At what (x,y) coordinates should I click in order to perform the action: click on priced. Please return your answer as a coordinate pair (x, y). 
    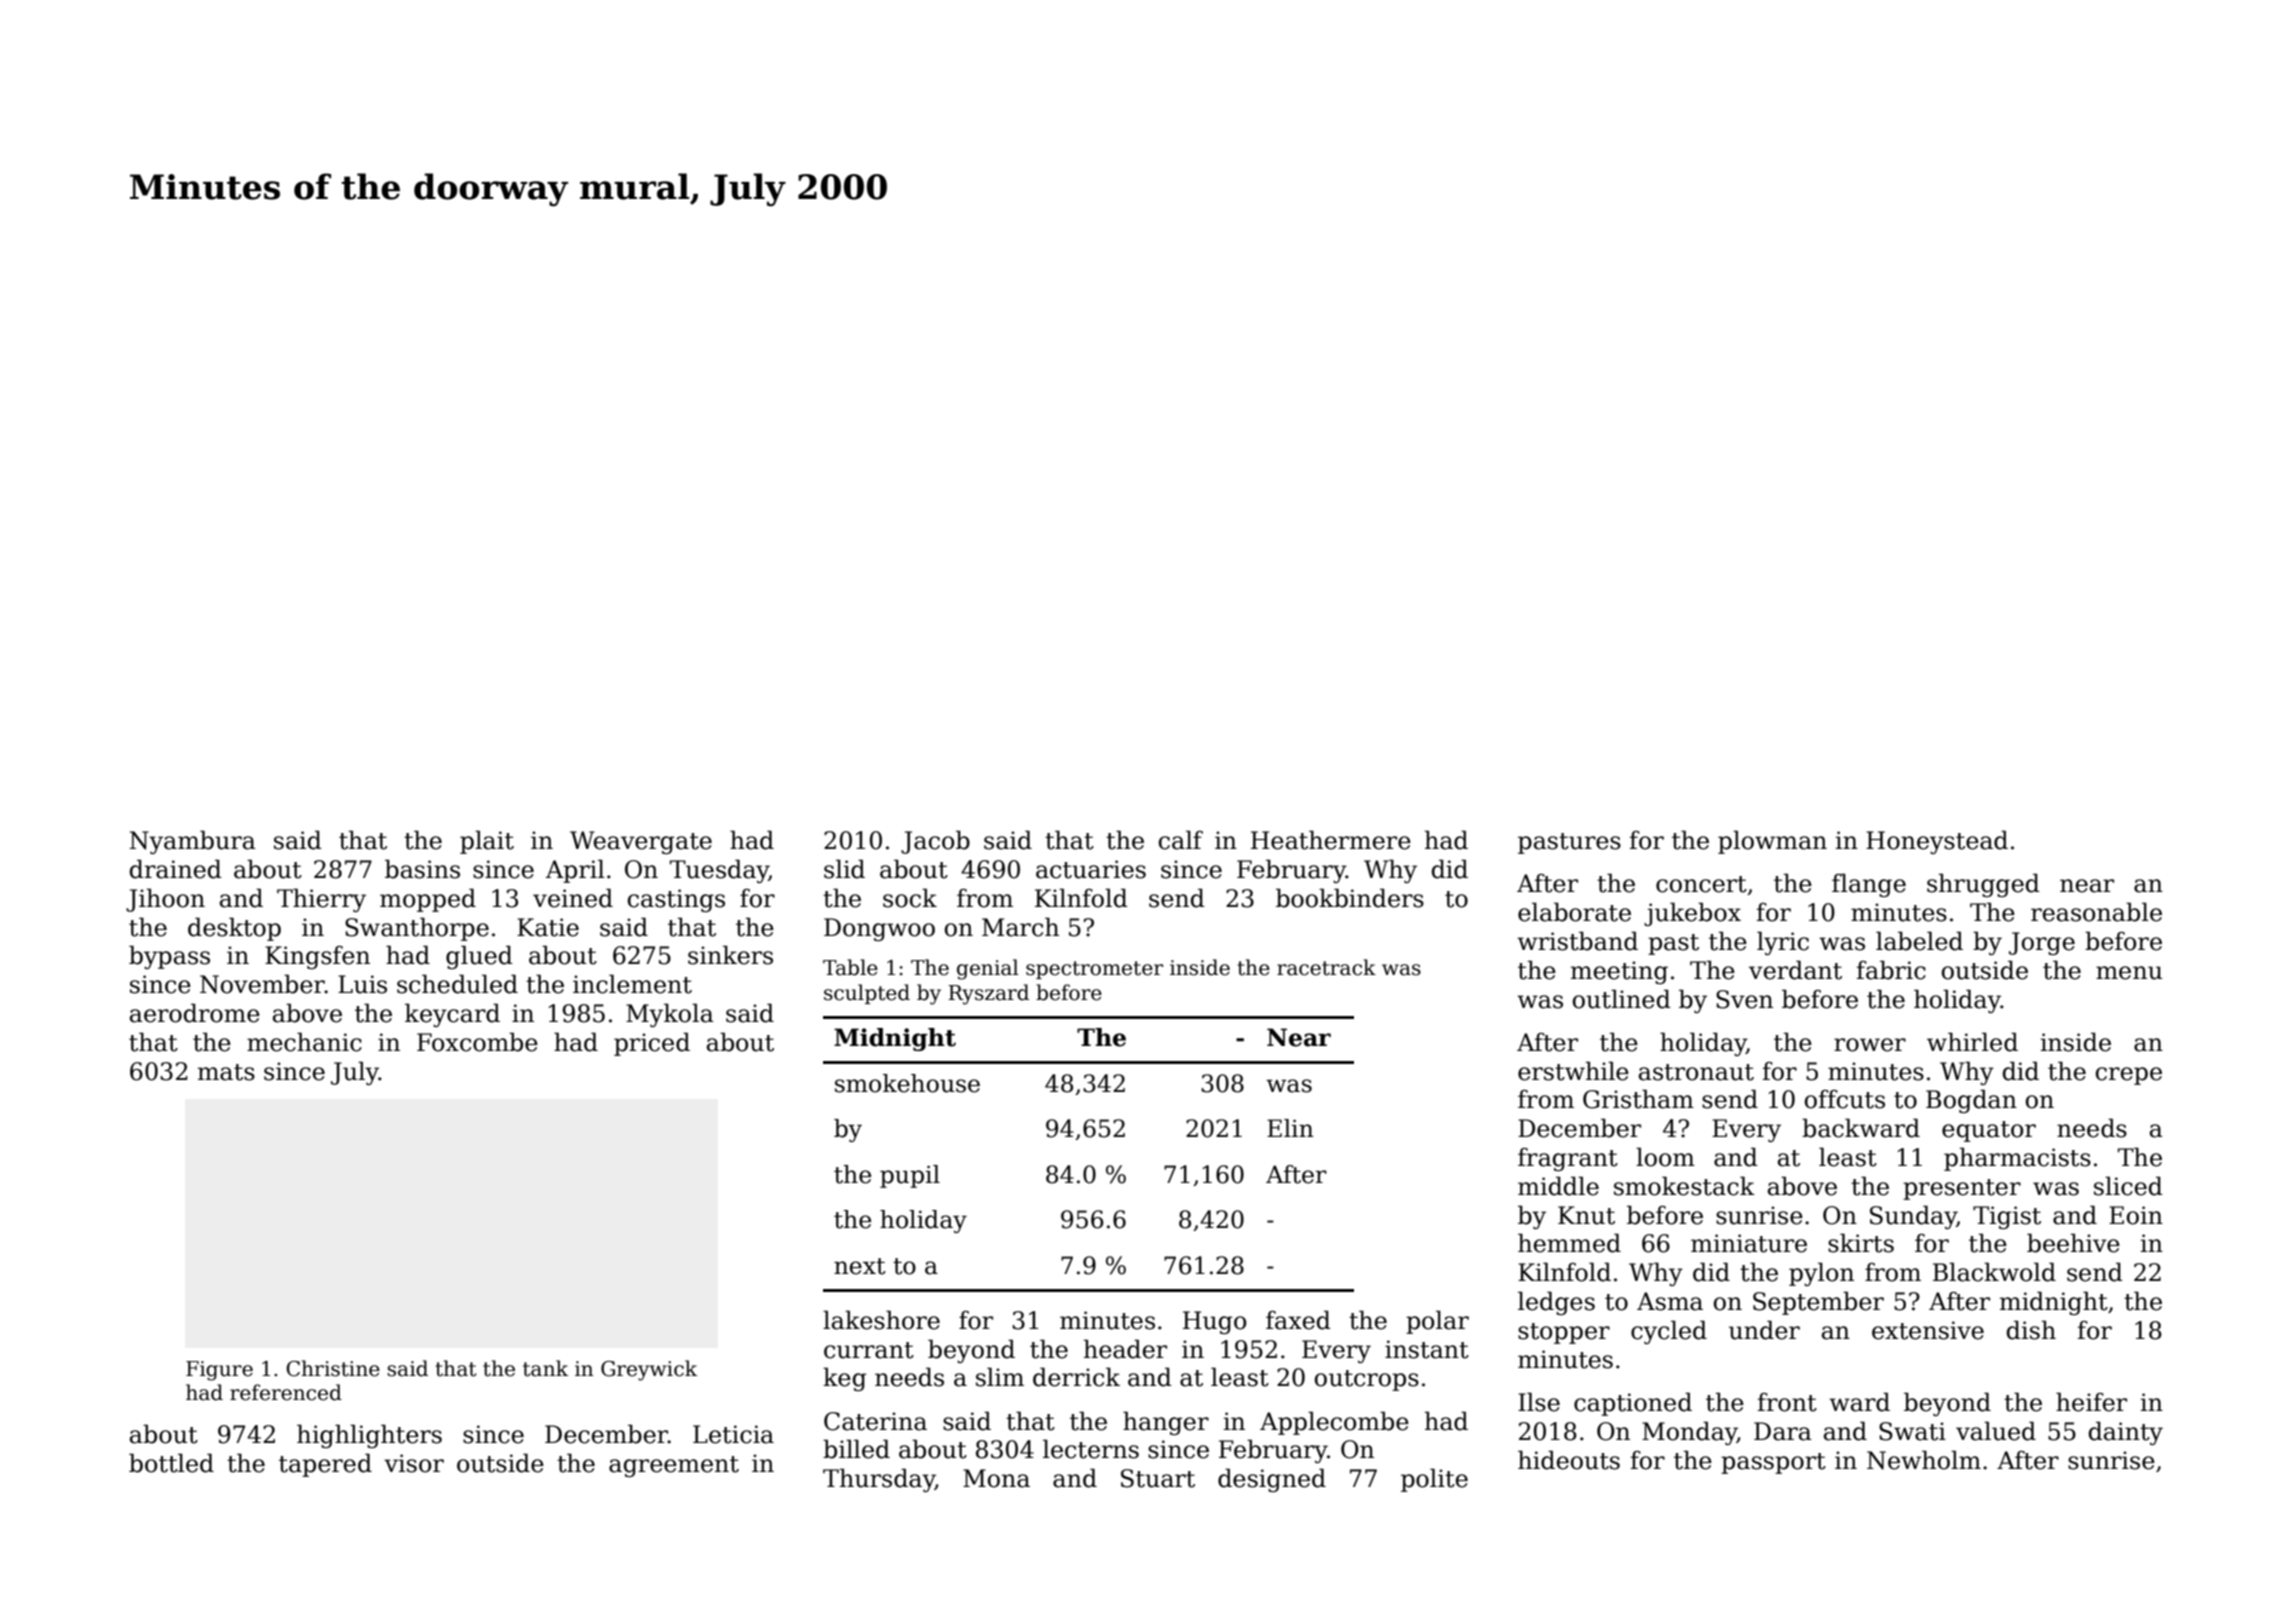
    Looking at the image, I should click on (652, 1044).
